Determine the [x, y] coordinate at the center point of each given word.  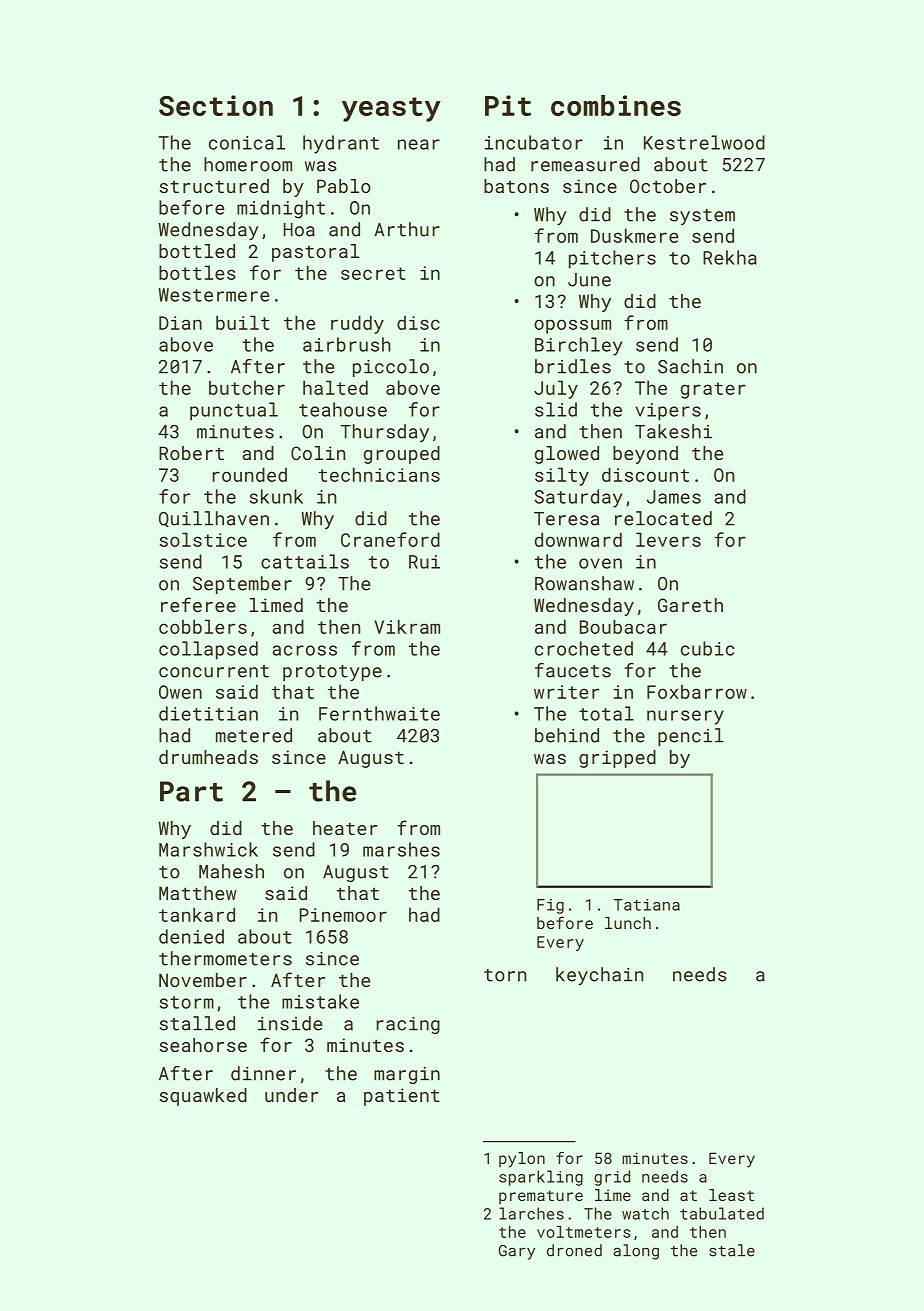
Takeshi [673, 431]
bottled [197, 251]
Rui [424, 562]
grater [713, 390]
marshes [401, 849]
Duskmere [634, 235]
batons [516, 186]
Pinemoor [343, 915]
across [304, 650]
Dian [180, 323]
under [291, 1095]
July [556, 389]
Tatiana [647, 905]
